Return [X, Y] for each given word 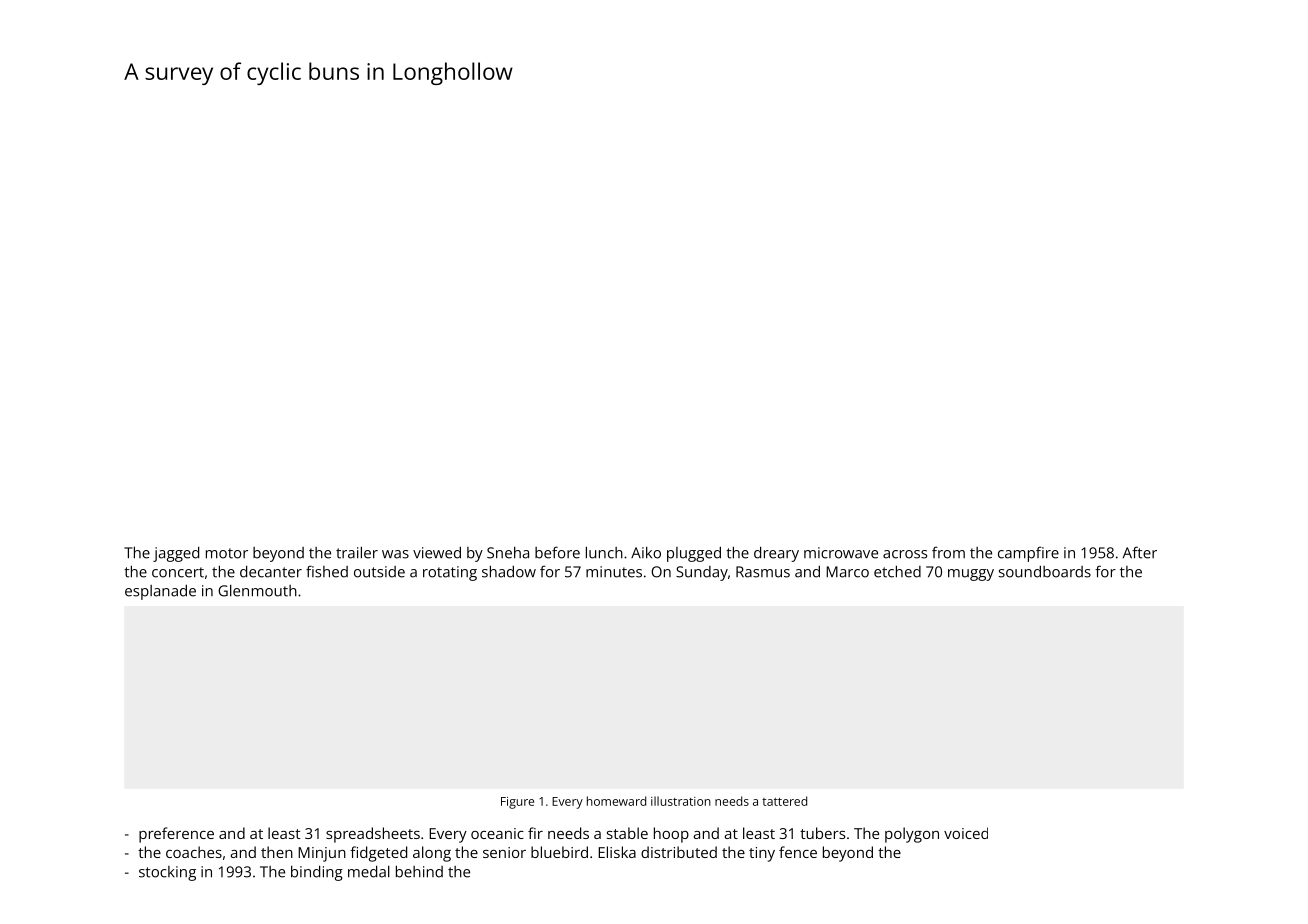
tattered [784, 801]
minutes [614, 572]
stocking [167, 873]
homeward [616, 801]
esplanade [160, 592]
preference [176, 835]
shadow [509, 571]
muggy [971, 575]
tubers [822, 833]
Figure [517, 803]
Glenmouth [257, 591]
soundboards [1045, 572]
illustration [681, 801]
